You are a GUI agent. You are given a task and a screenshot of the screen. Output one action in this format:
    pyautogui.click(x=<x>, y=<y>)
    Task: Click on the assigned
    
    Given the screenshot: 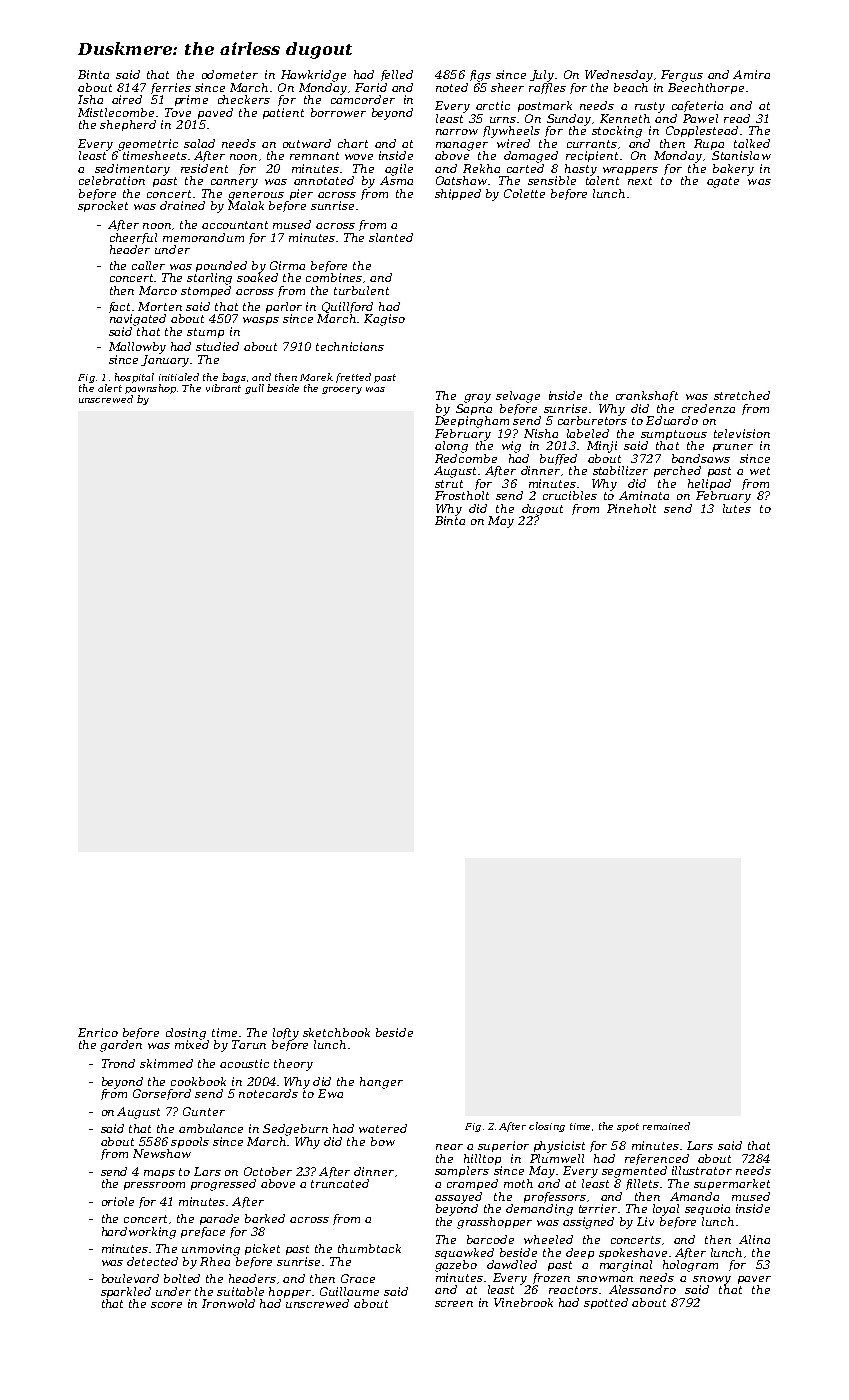 What is the action you would take?
    pyautogui.click(x=588, y=1223)
